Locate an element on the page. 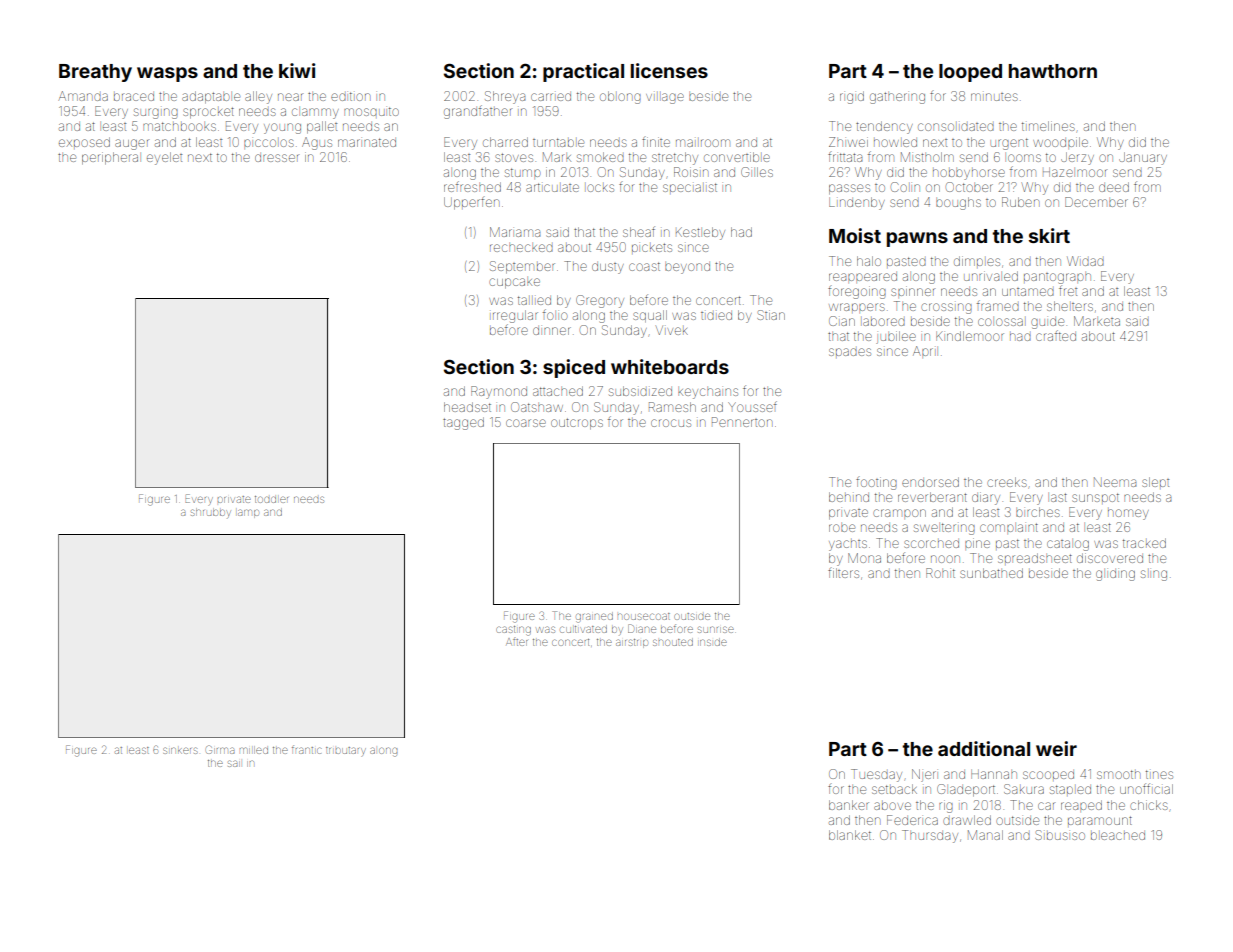 The height and width of the document is (952, 1233). stretchy is located at coordinates (675, 158).
